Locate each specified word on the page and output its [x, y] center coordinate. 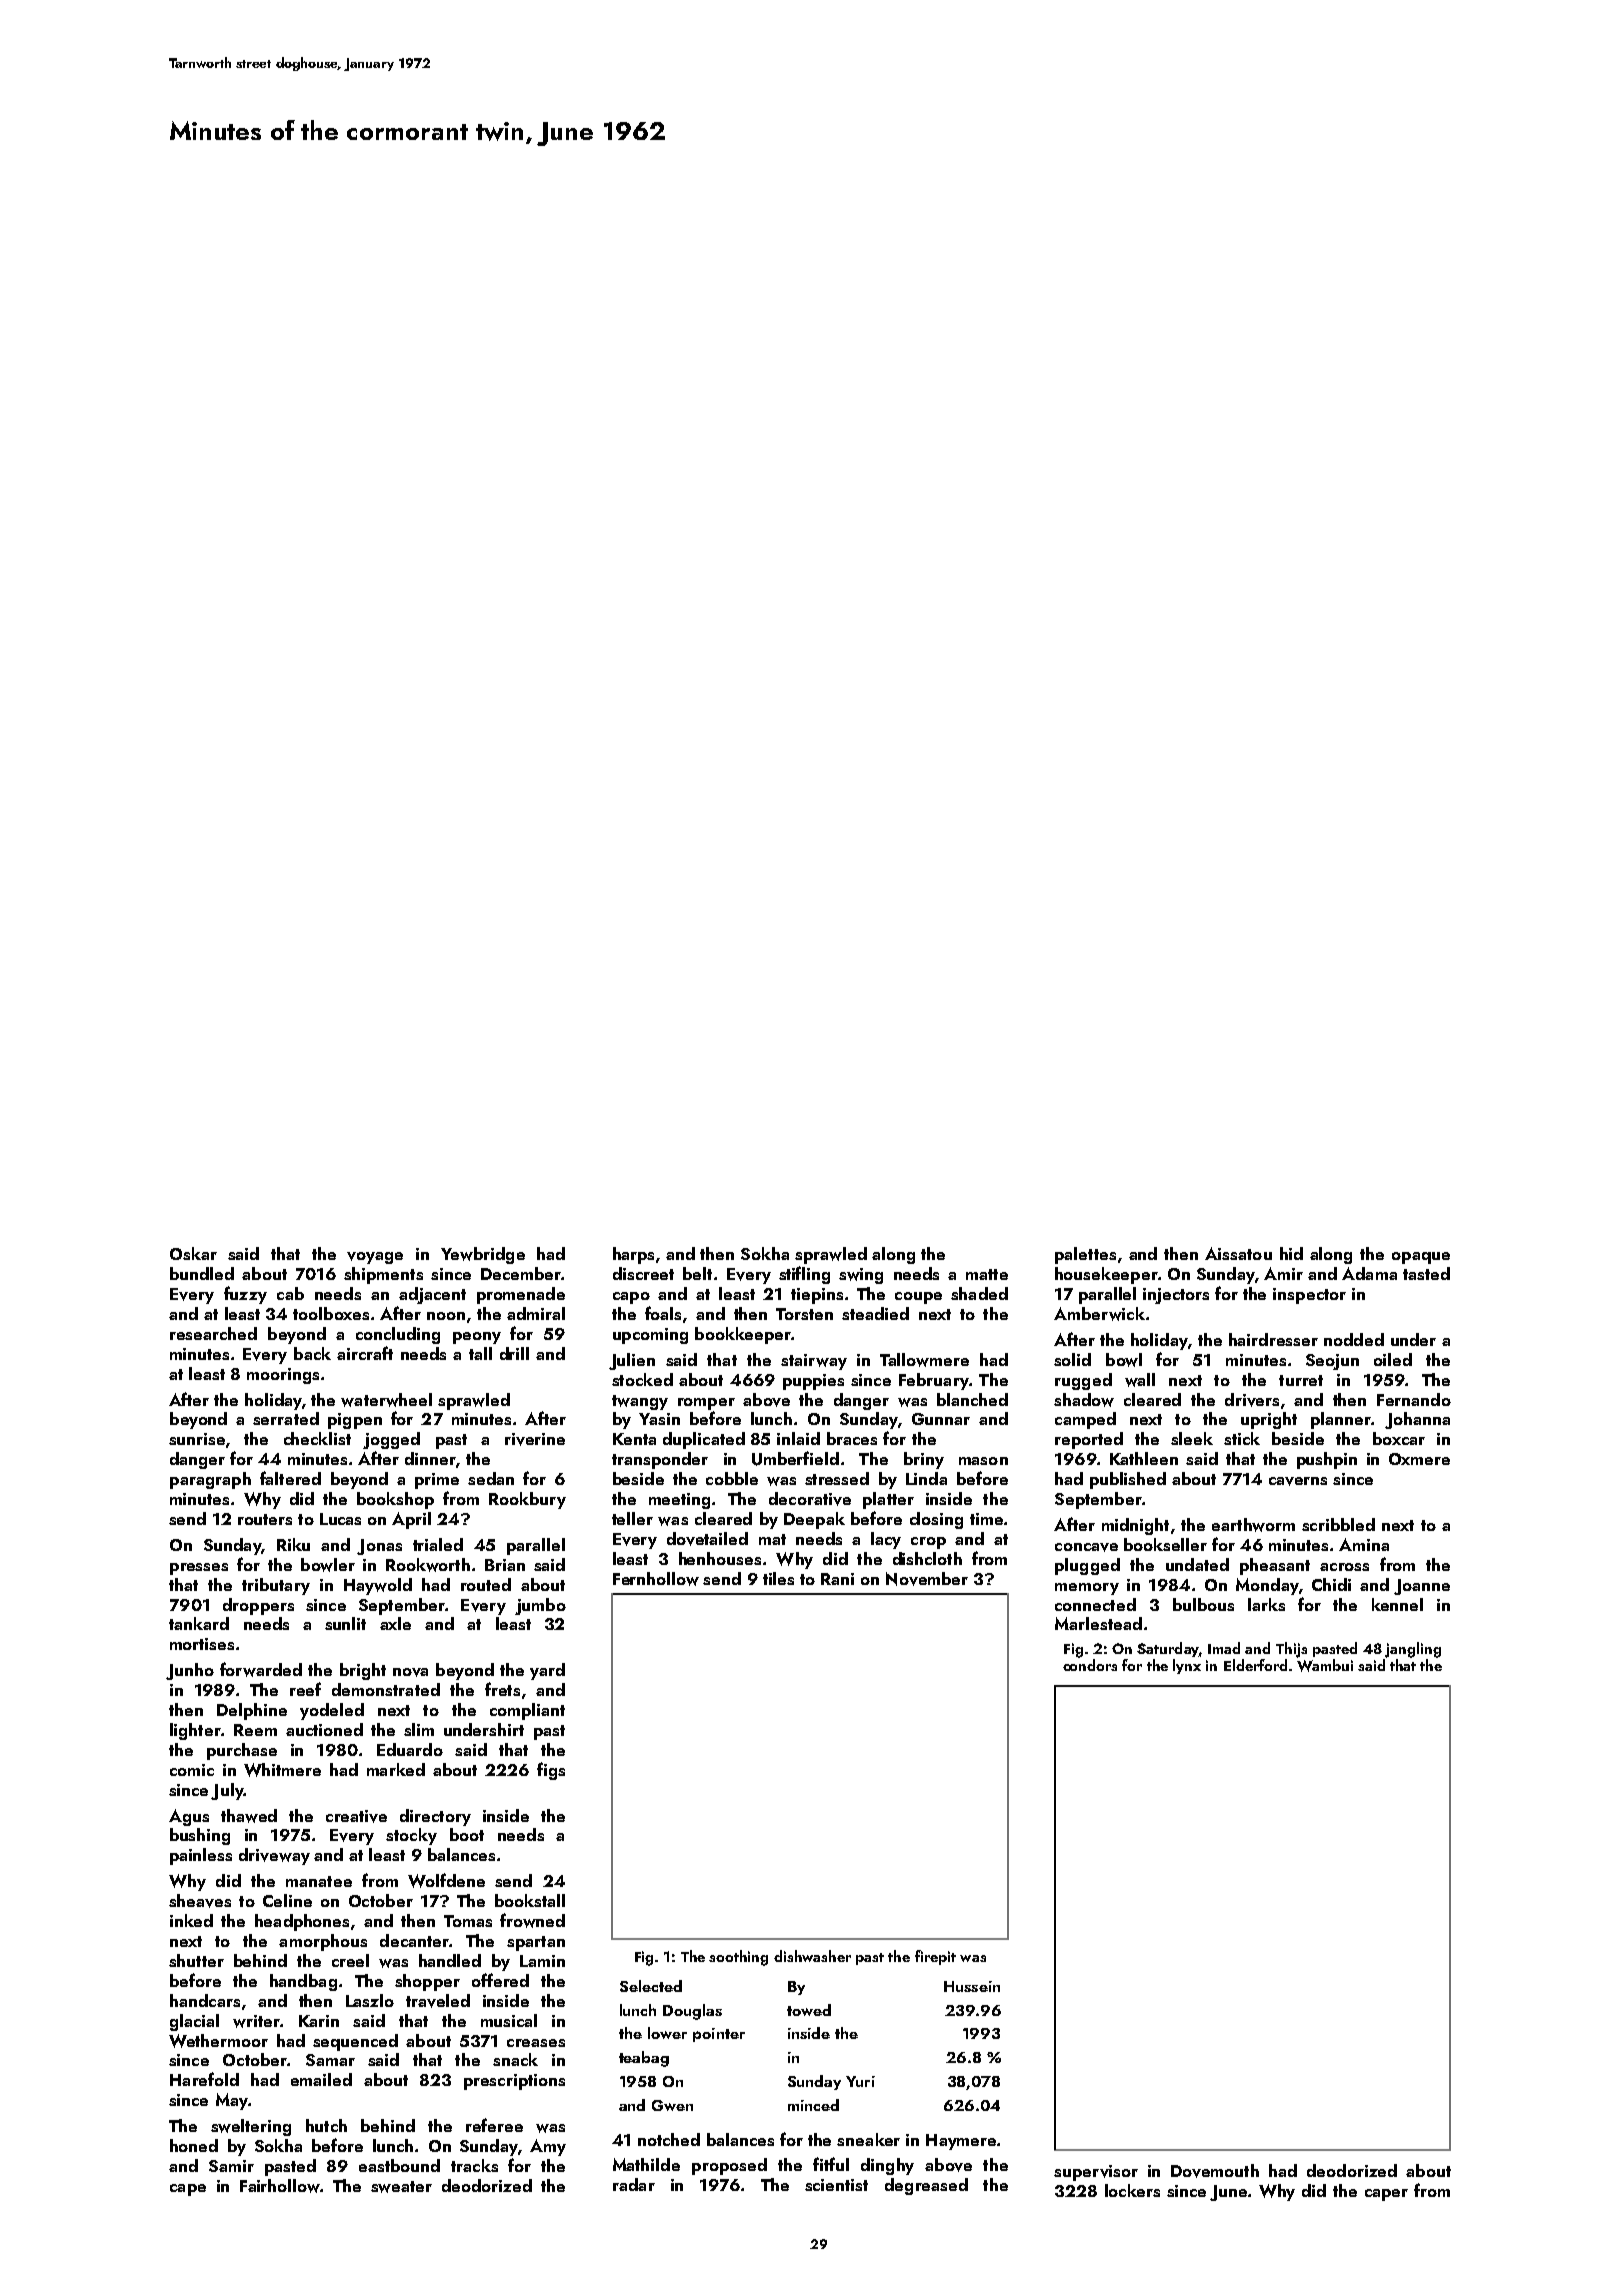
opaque [1421, 1258]
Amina [1364, 1544]
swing [861, 1276]
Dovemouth [1215, 2171]
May [232, 2101]
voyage [375, 1258]
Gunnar [941, 1419]
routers [265, 1519]
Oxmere [1419, 1459]
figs [551, 1771]
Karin [319, 2021]
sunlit [345, 1623]
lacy [886, 1540]
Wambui [1325, 1665]
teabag [644, 2059]
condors [1090, 1665]
